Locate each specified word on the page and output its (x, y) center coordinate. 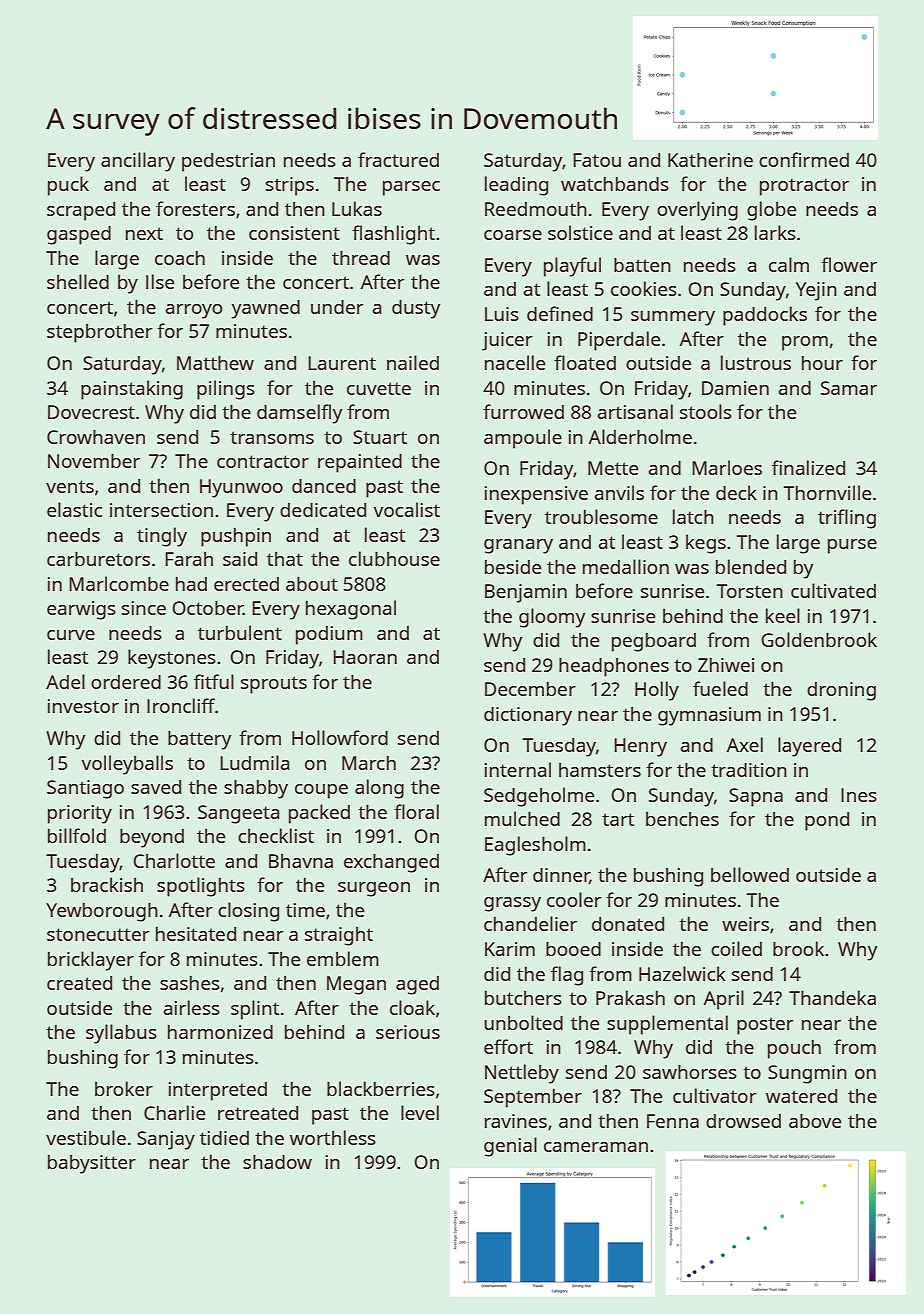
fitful (214, 681)
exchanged (391, 863)
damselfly (299, 414)
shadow (277, 1162)
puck (68, 186)
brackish (107, 884)
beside (513, 567)
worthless (333, 1137)
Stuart (380, 437)
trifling (847, 519)
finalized (808, 467)
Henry (640, 747)
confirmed (804, 159)
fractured (398, 159)
